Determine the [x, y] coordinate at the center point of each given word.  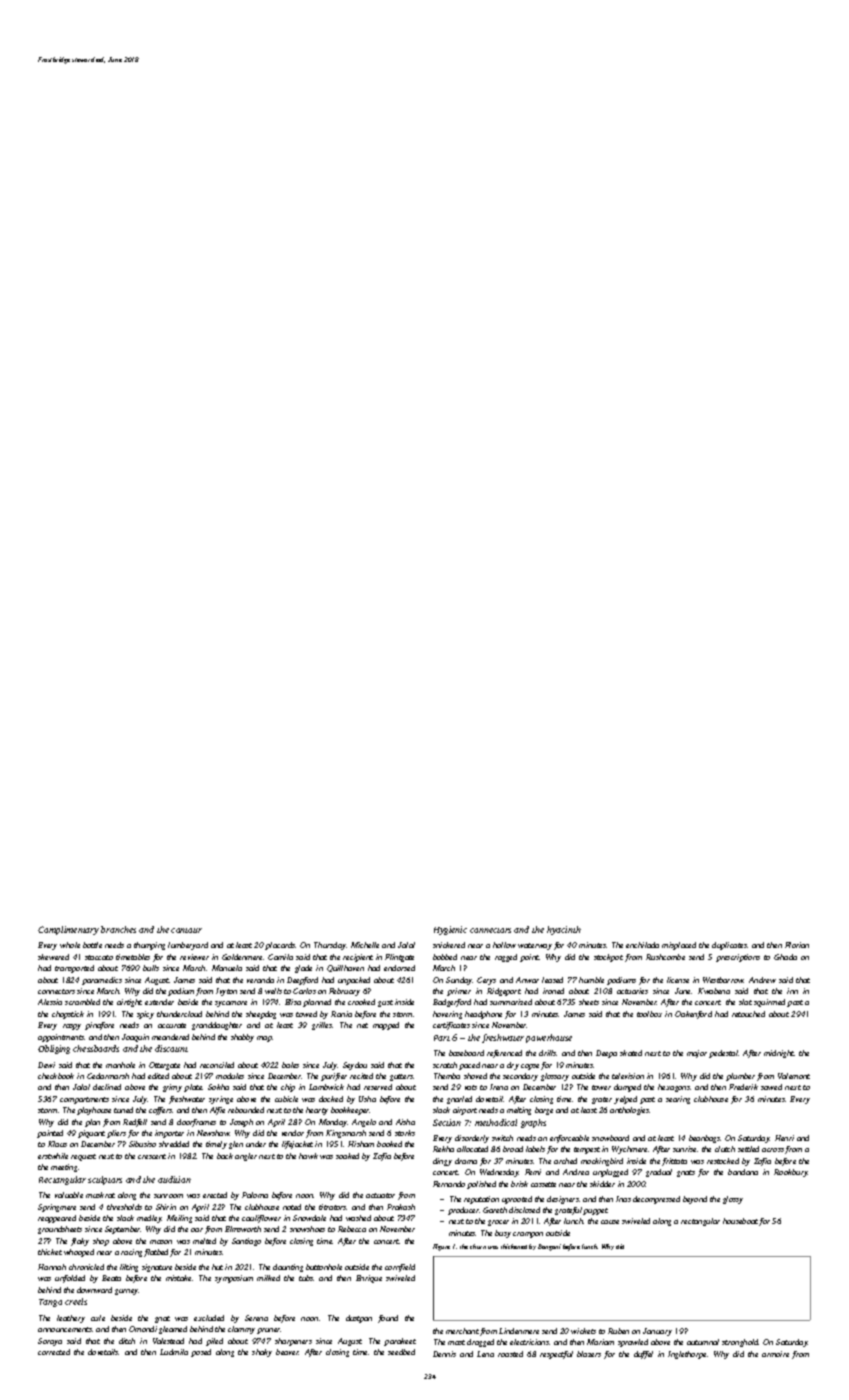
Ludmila [174, 1352]
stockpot [608, 958]
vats [471, 1087]
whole [70, 945]
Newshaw [213, 1133]
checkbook [56, 1076]
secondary [520, 1077]
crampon [528, 1235]
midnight [779, 1054]
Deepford [302, 981]
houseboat [740, 1221]
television [628, 1076]
